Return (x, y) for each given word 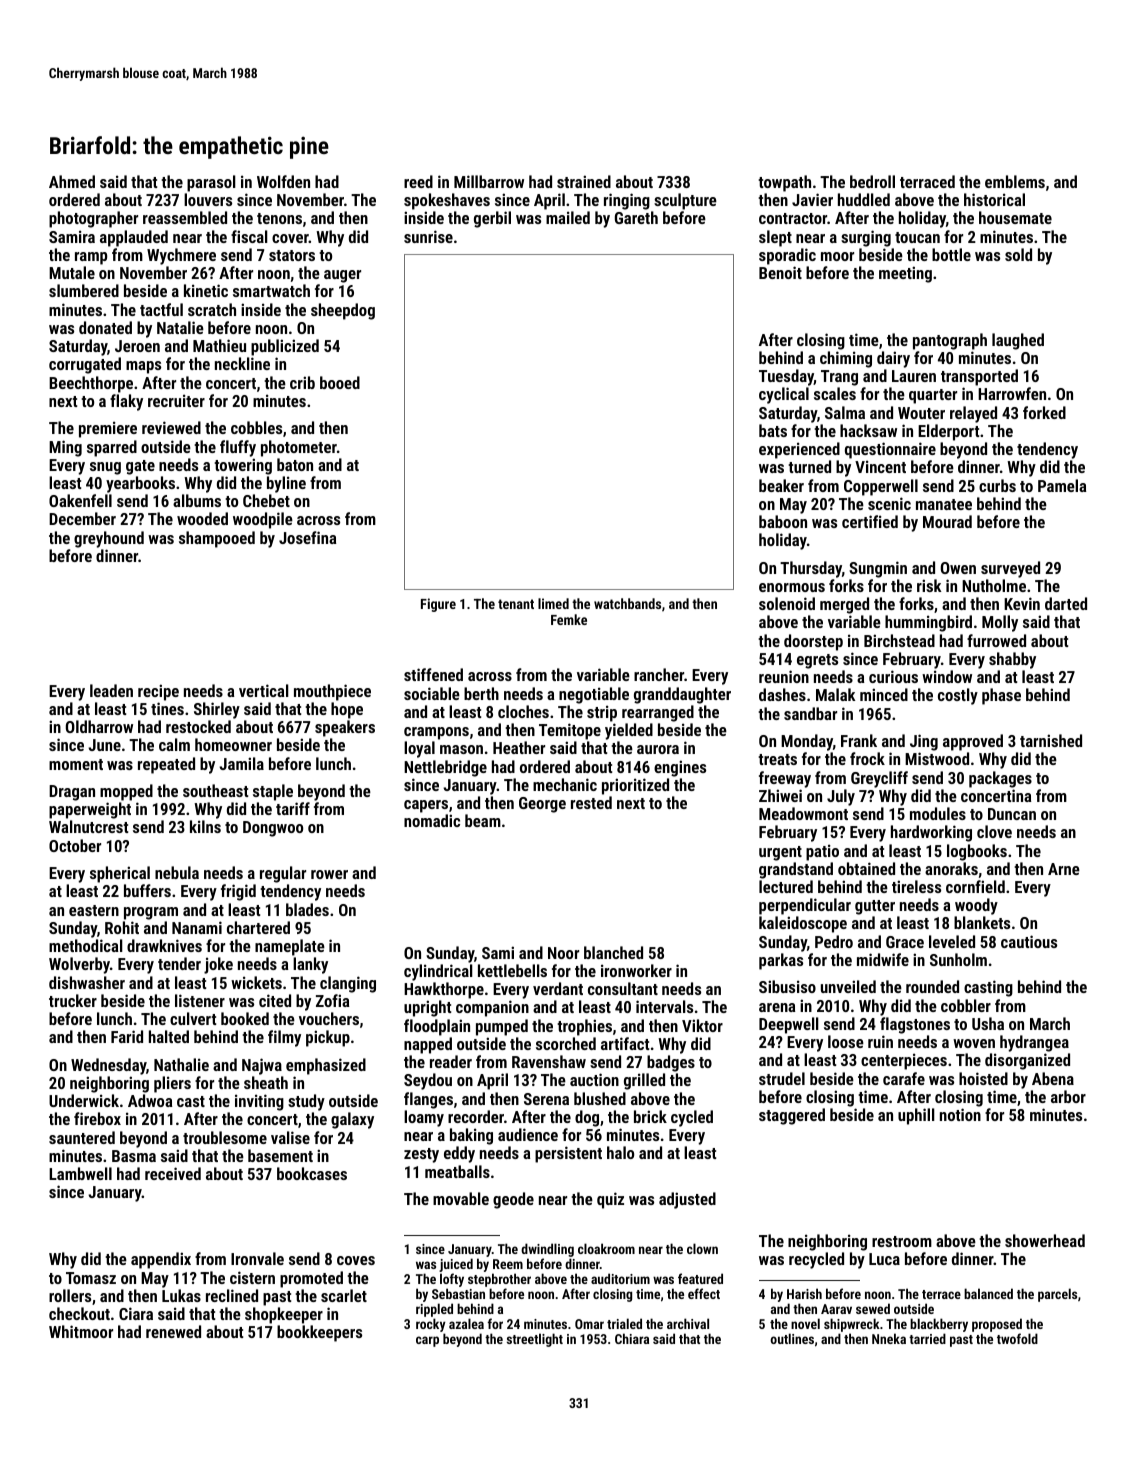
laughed (1018, 341)
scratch (212, 309)
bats (773, 430)
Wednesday (108, 1066)
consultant (623, 988)
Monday (807, 742)
